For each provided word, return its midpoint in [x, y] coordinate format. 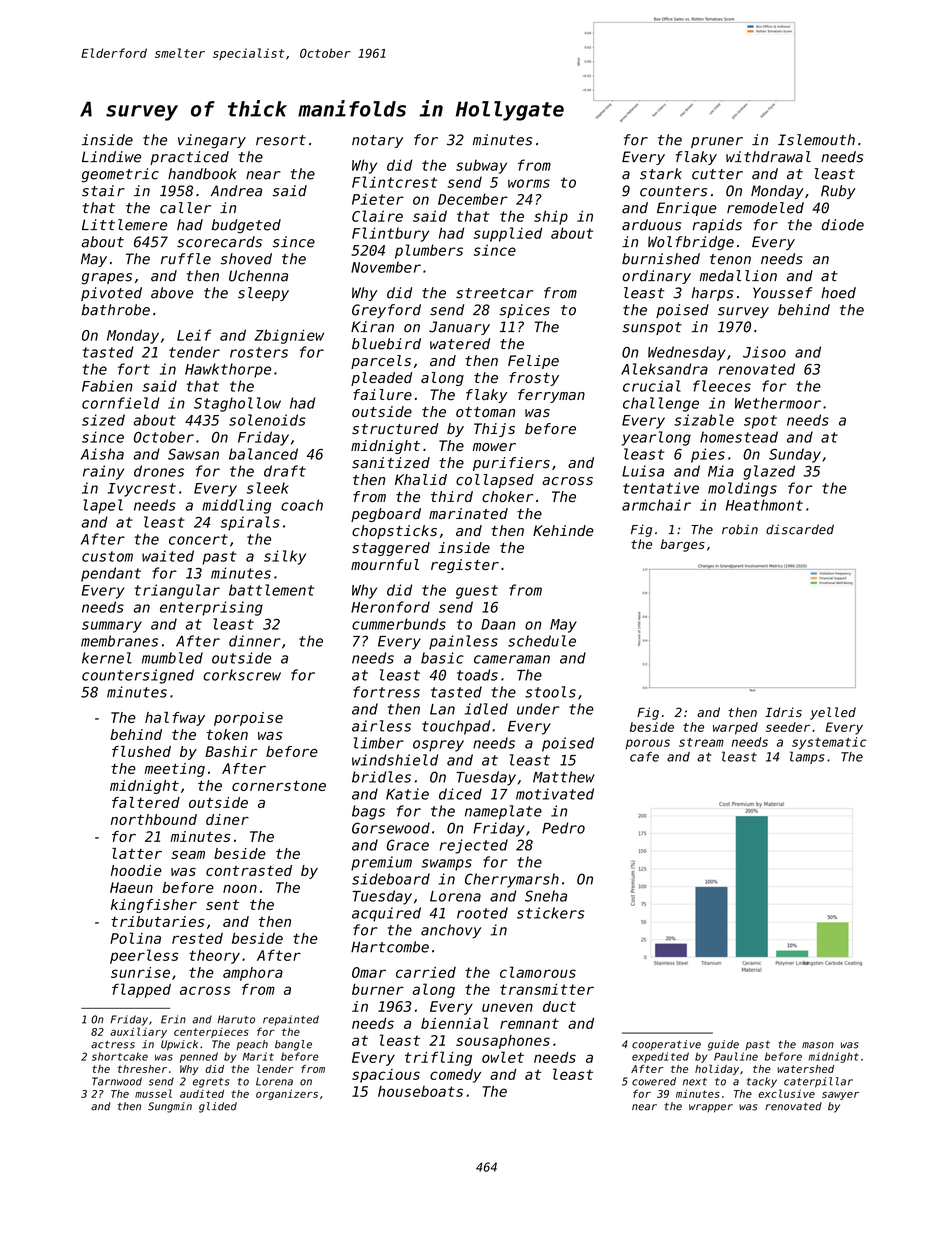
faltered [146, 802]
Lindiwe [111, 157]
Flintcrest [394, 182]
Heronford [390, 607]
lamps [807, 757]
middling [236, 506]
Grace [408, 845]
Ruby [838, 192]
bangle [293, 1045]
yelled [833, 713]
